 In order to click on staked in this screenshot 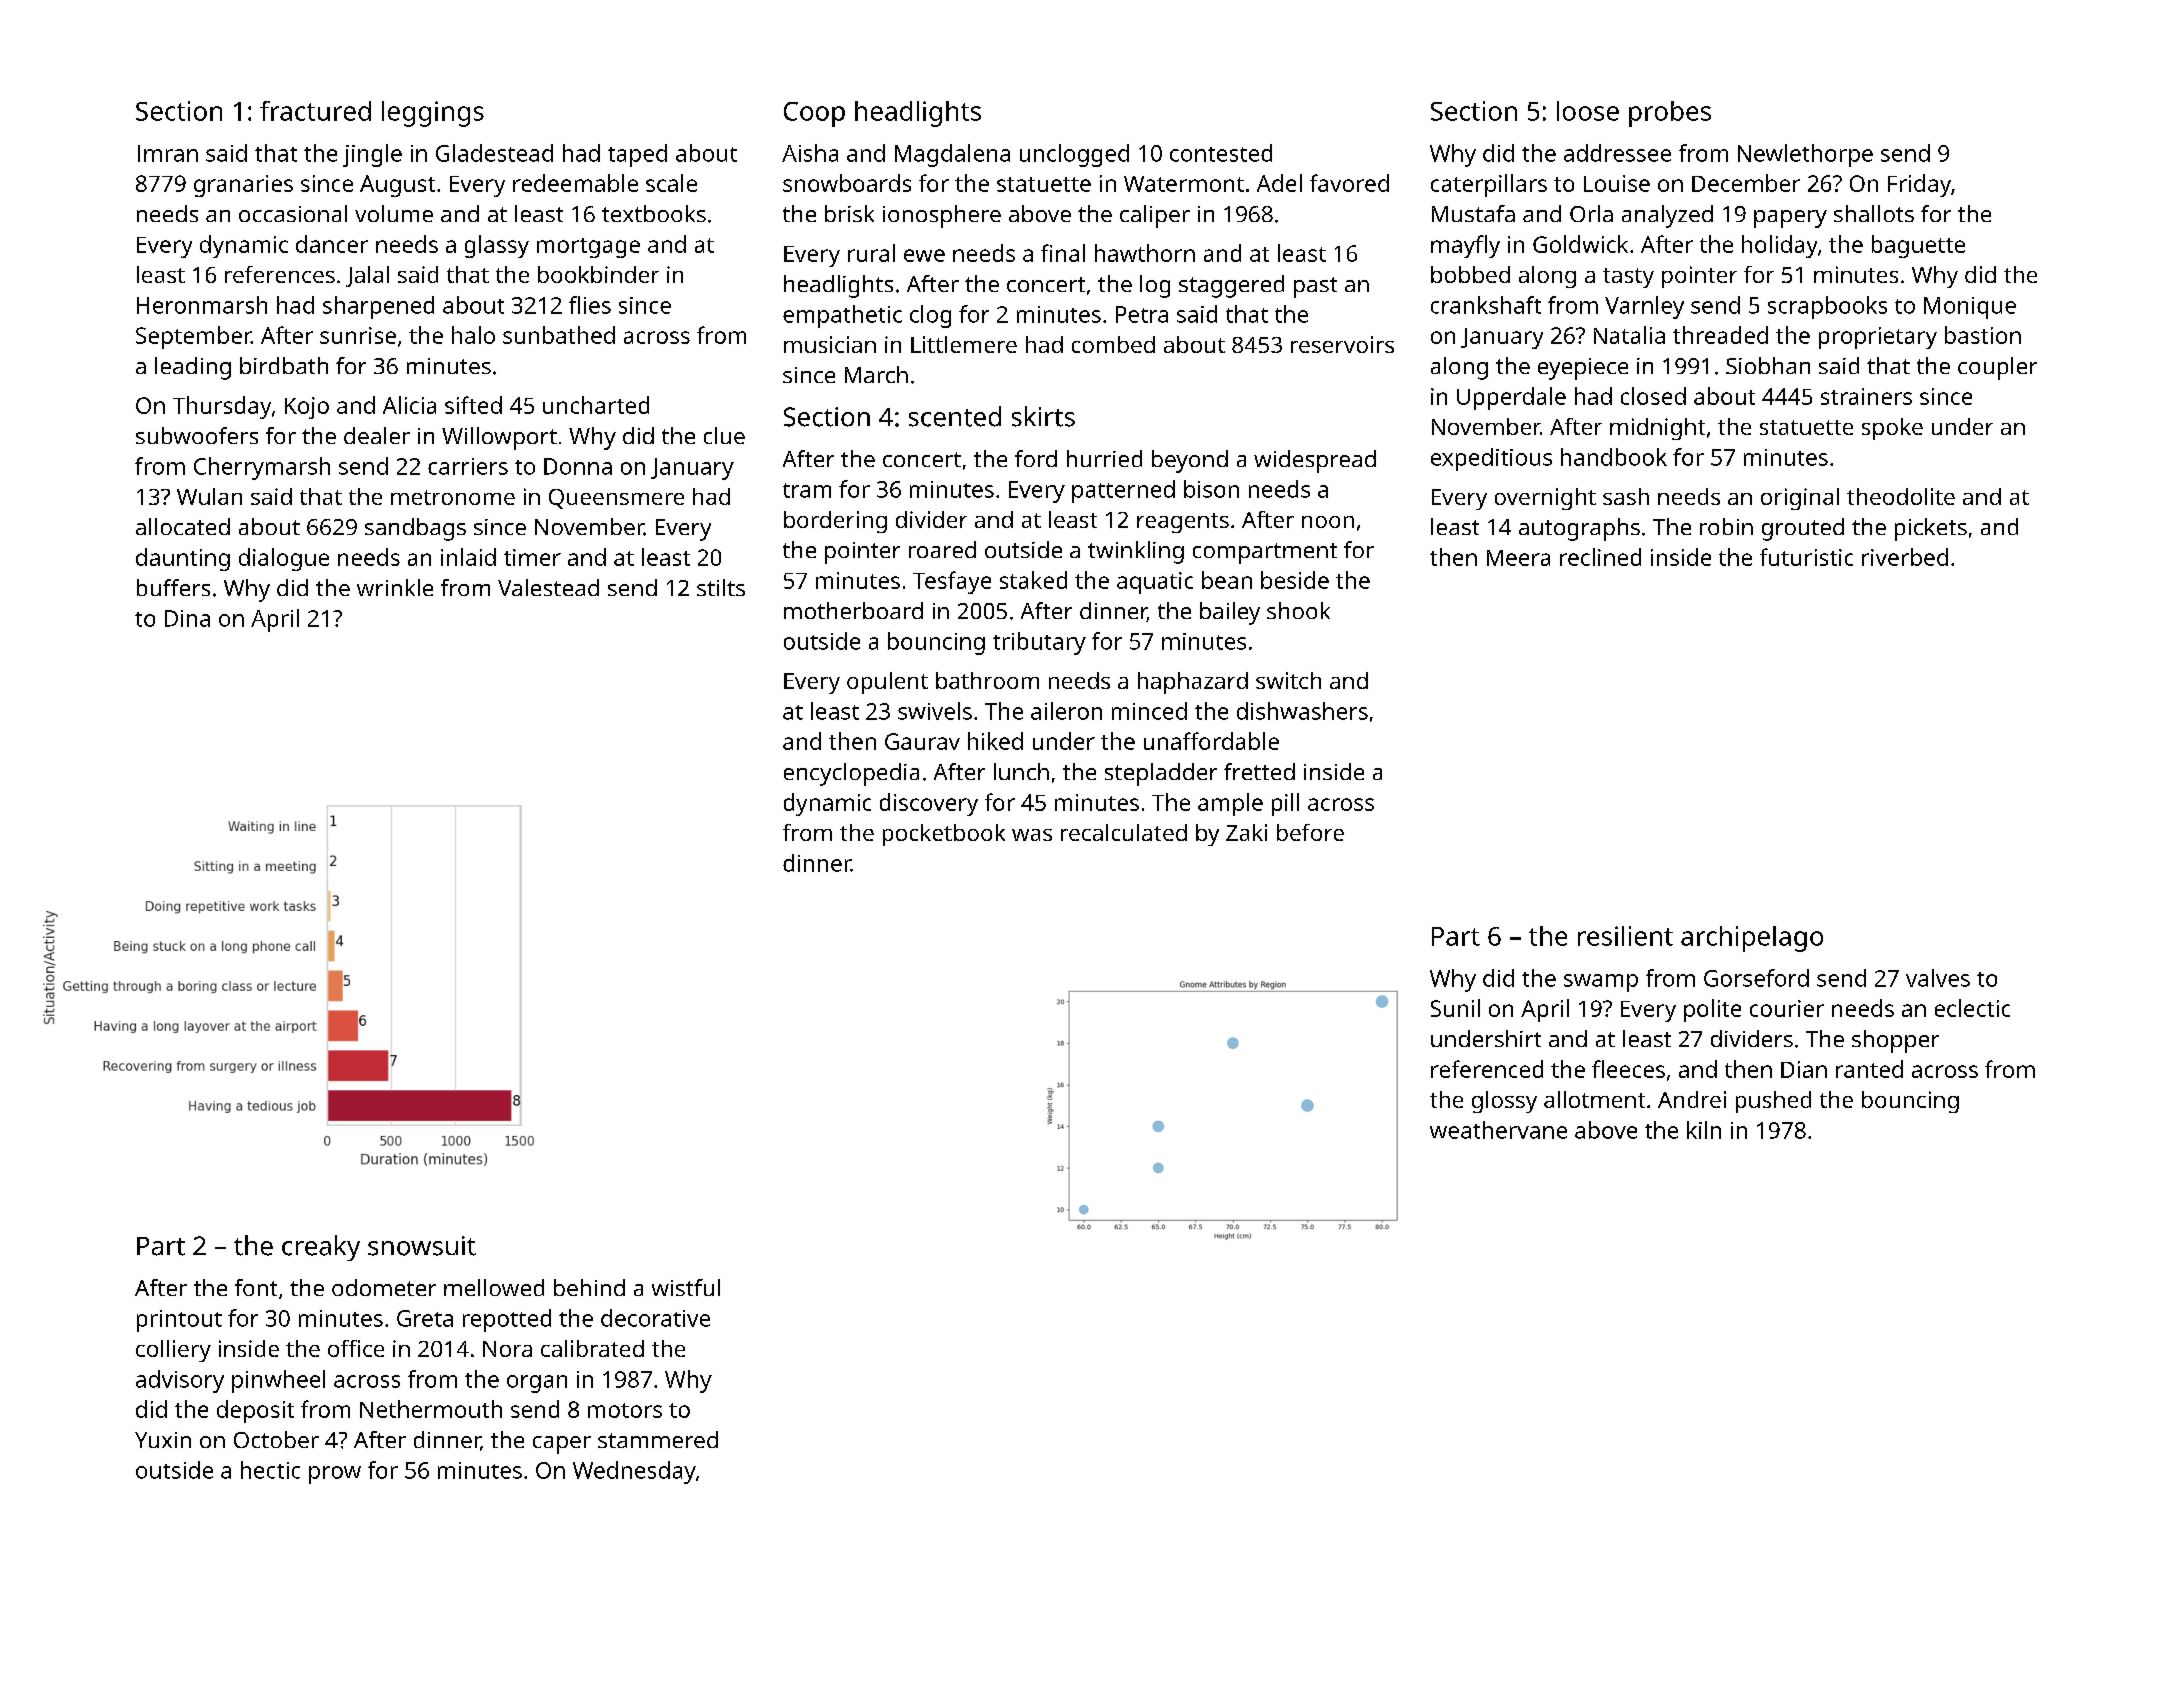, I will do `click(1033, 580)`.
